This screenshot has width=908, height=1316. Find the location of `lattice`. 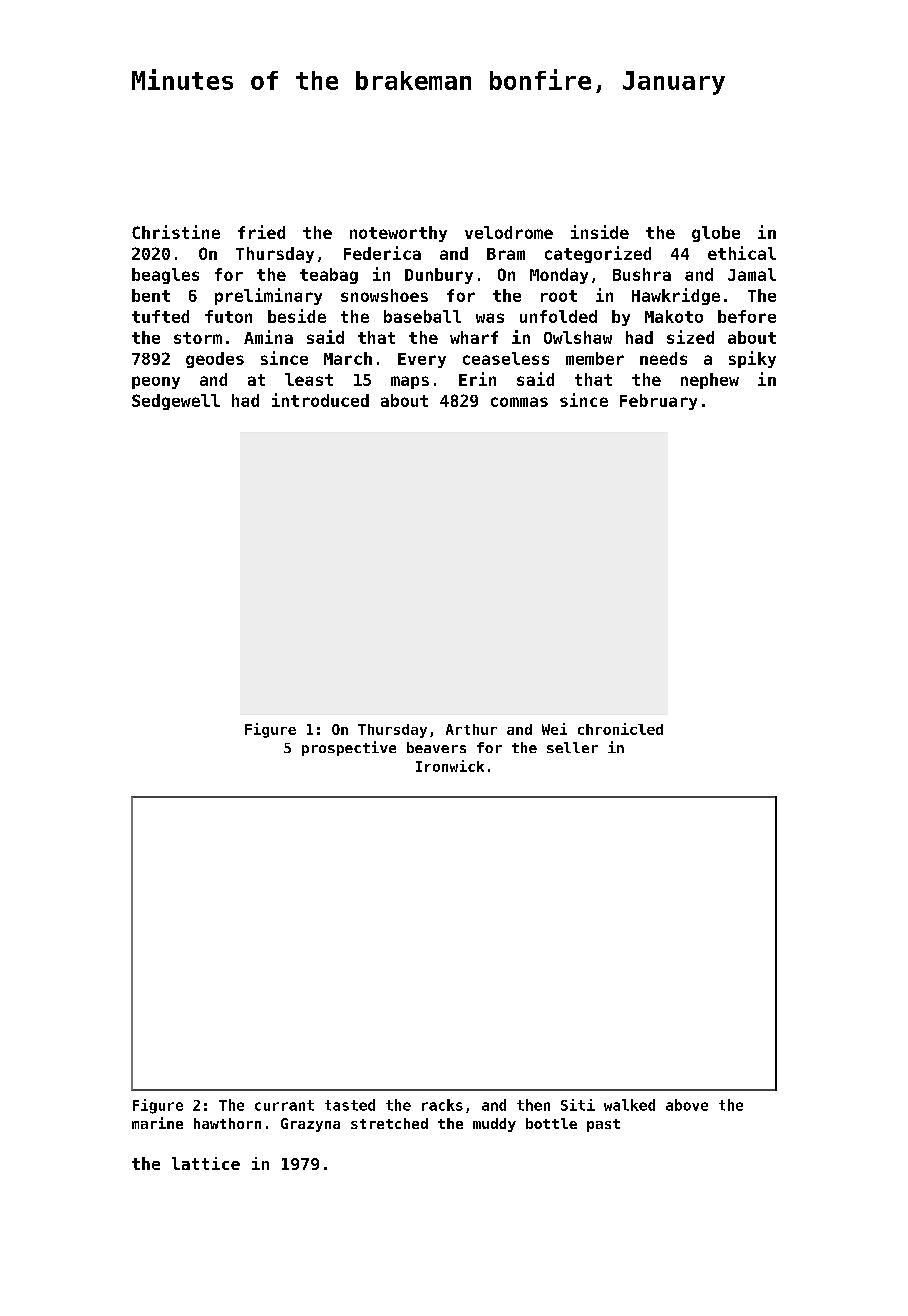

lattice is located at coordinates (206, 1163).
